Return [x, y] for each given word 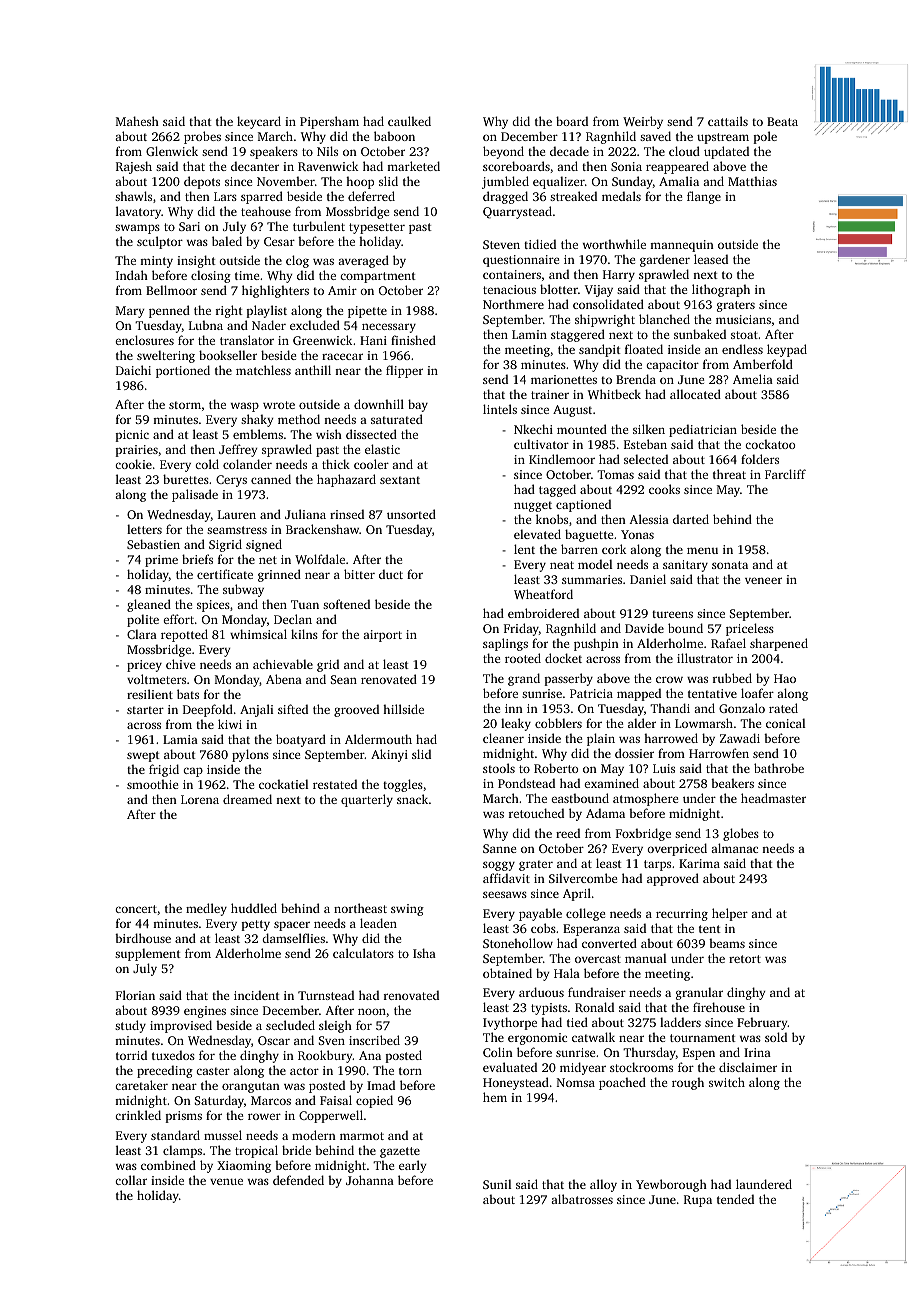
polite [143, 620]
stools [499, 768]
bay [418, 405]
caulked [409, 121]
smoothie [152, 784]
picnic [132, 436]
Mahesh [137, 121]
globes [741, 834]
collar [131, 1180]
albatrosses [582, 1199]
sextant [400, 480]
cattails [728, 121]
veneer [763, 580]
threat [729, 474]
